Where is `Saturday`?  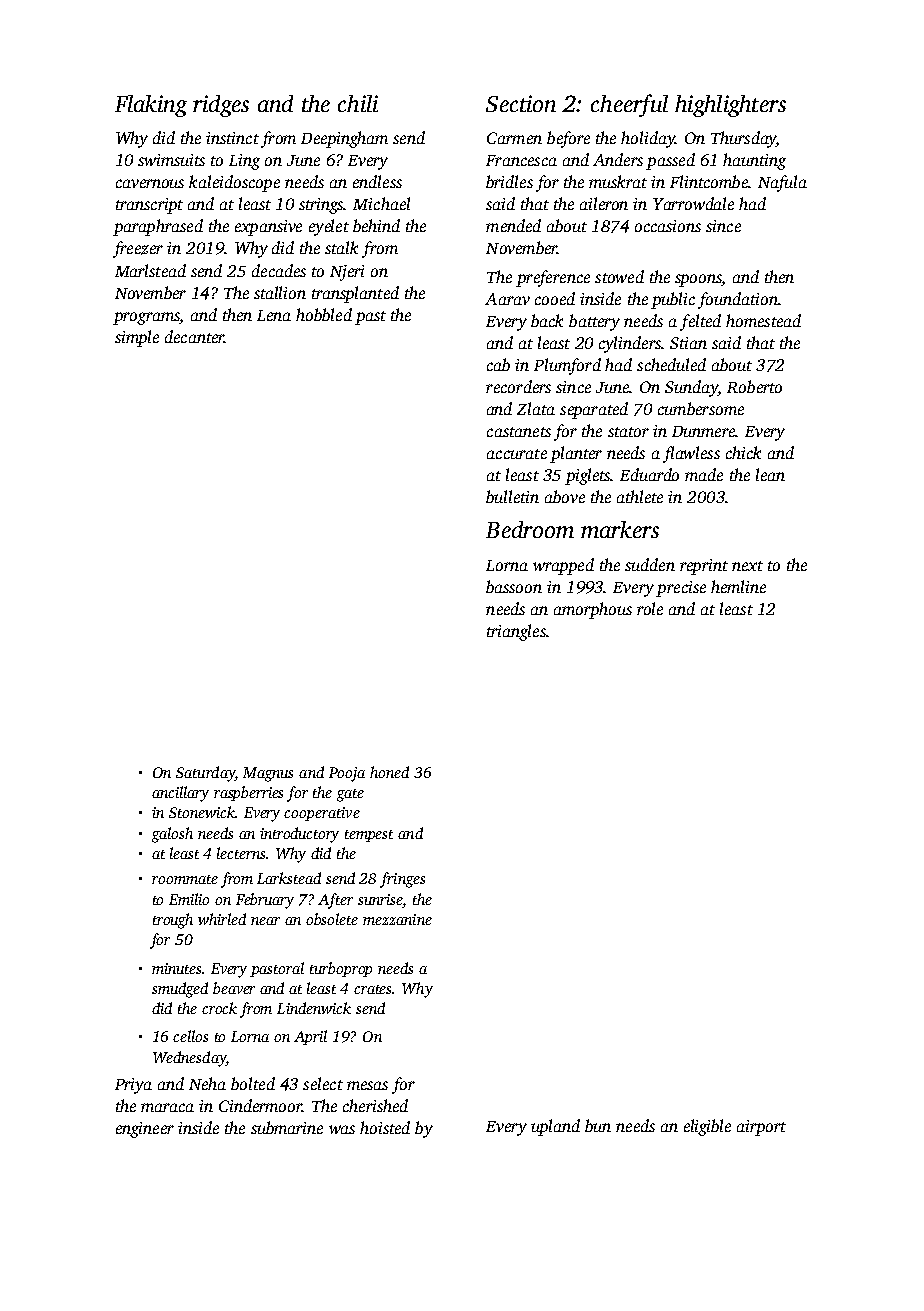 Saturday is located at coordinates (205, 774).
